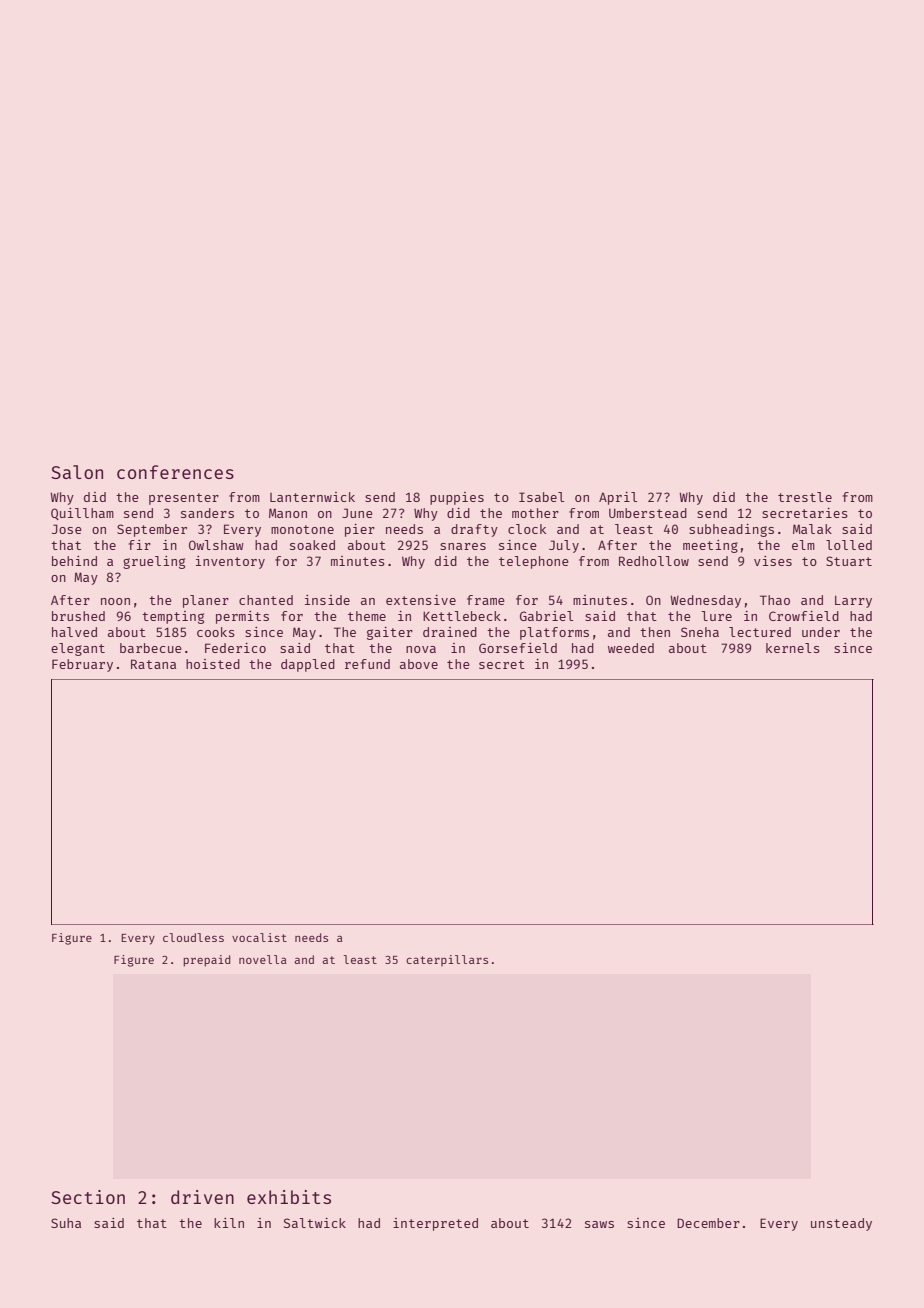 Image resolution: width=924 pixels, height=1308 pixels. What do you see at coordinates (457, 498) in the page?
I see `puppies` at bounding box center [457, 498].
